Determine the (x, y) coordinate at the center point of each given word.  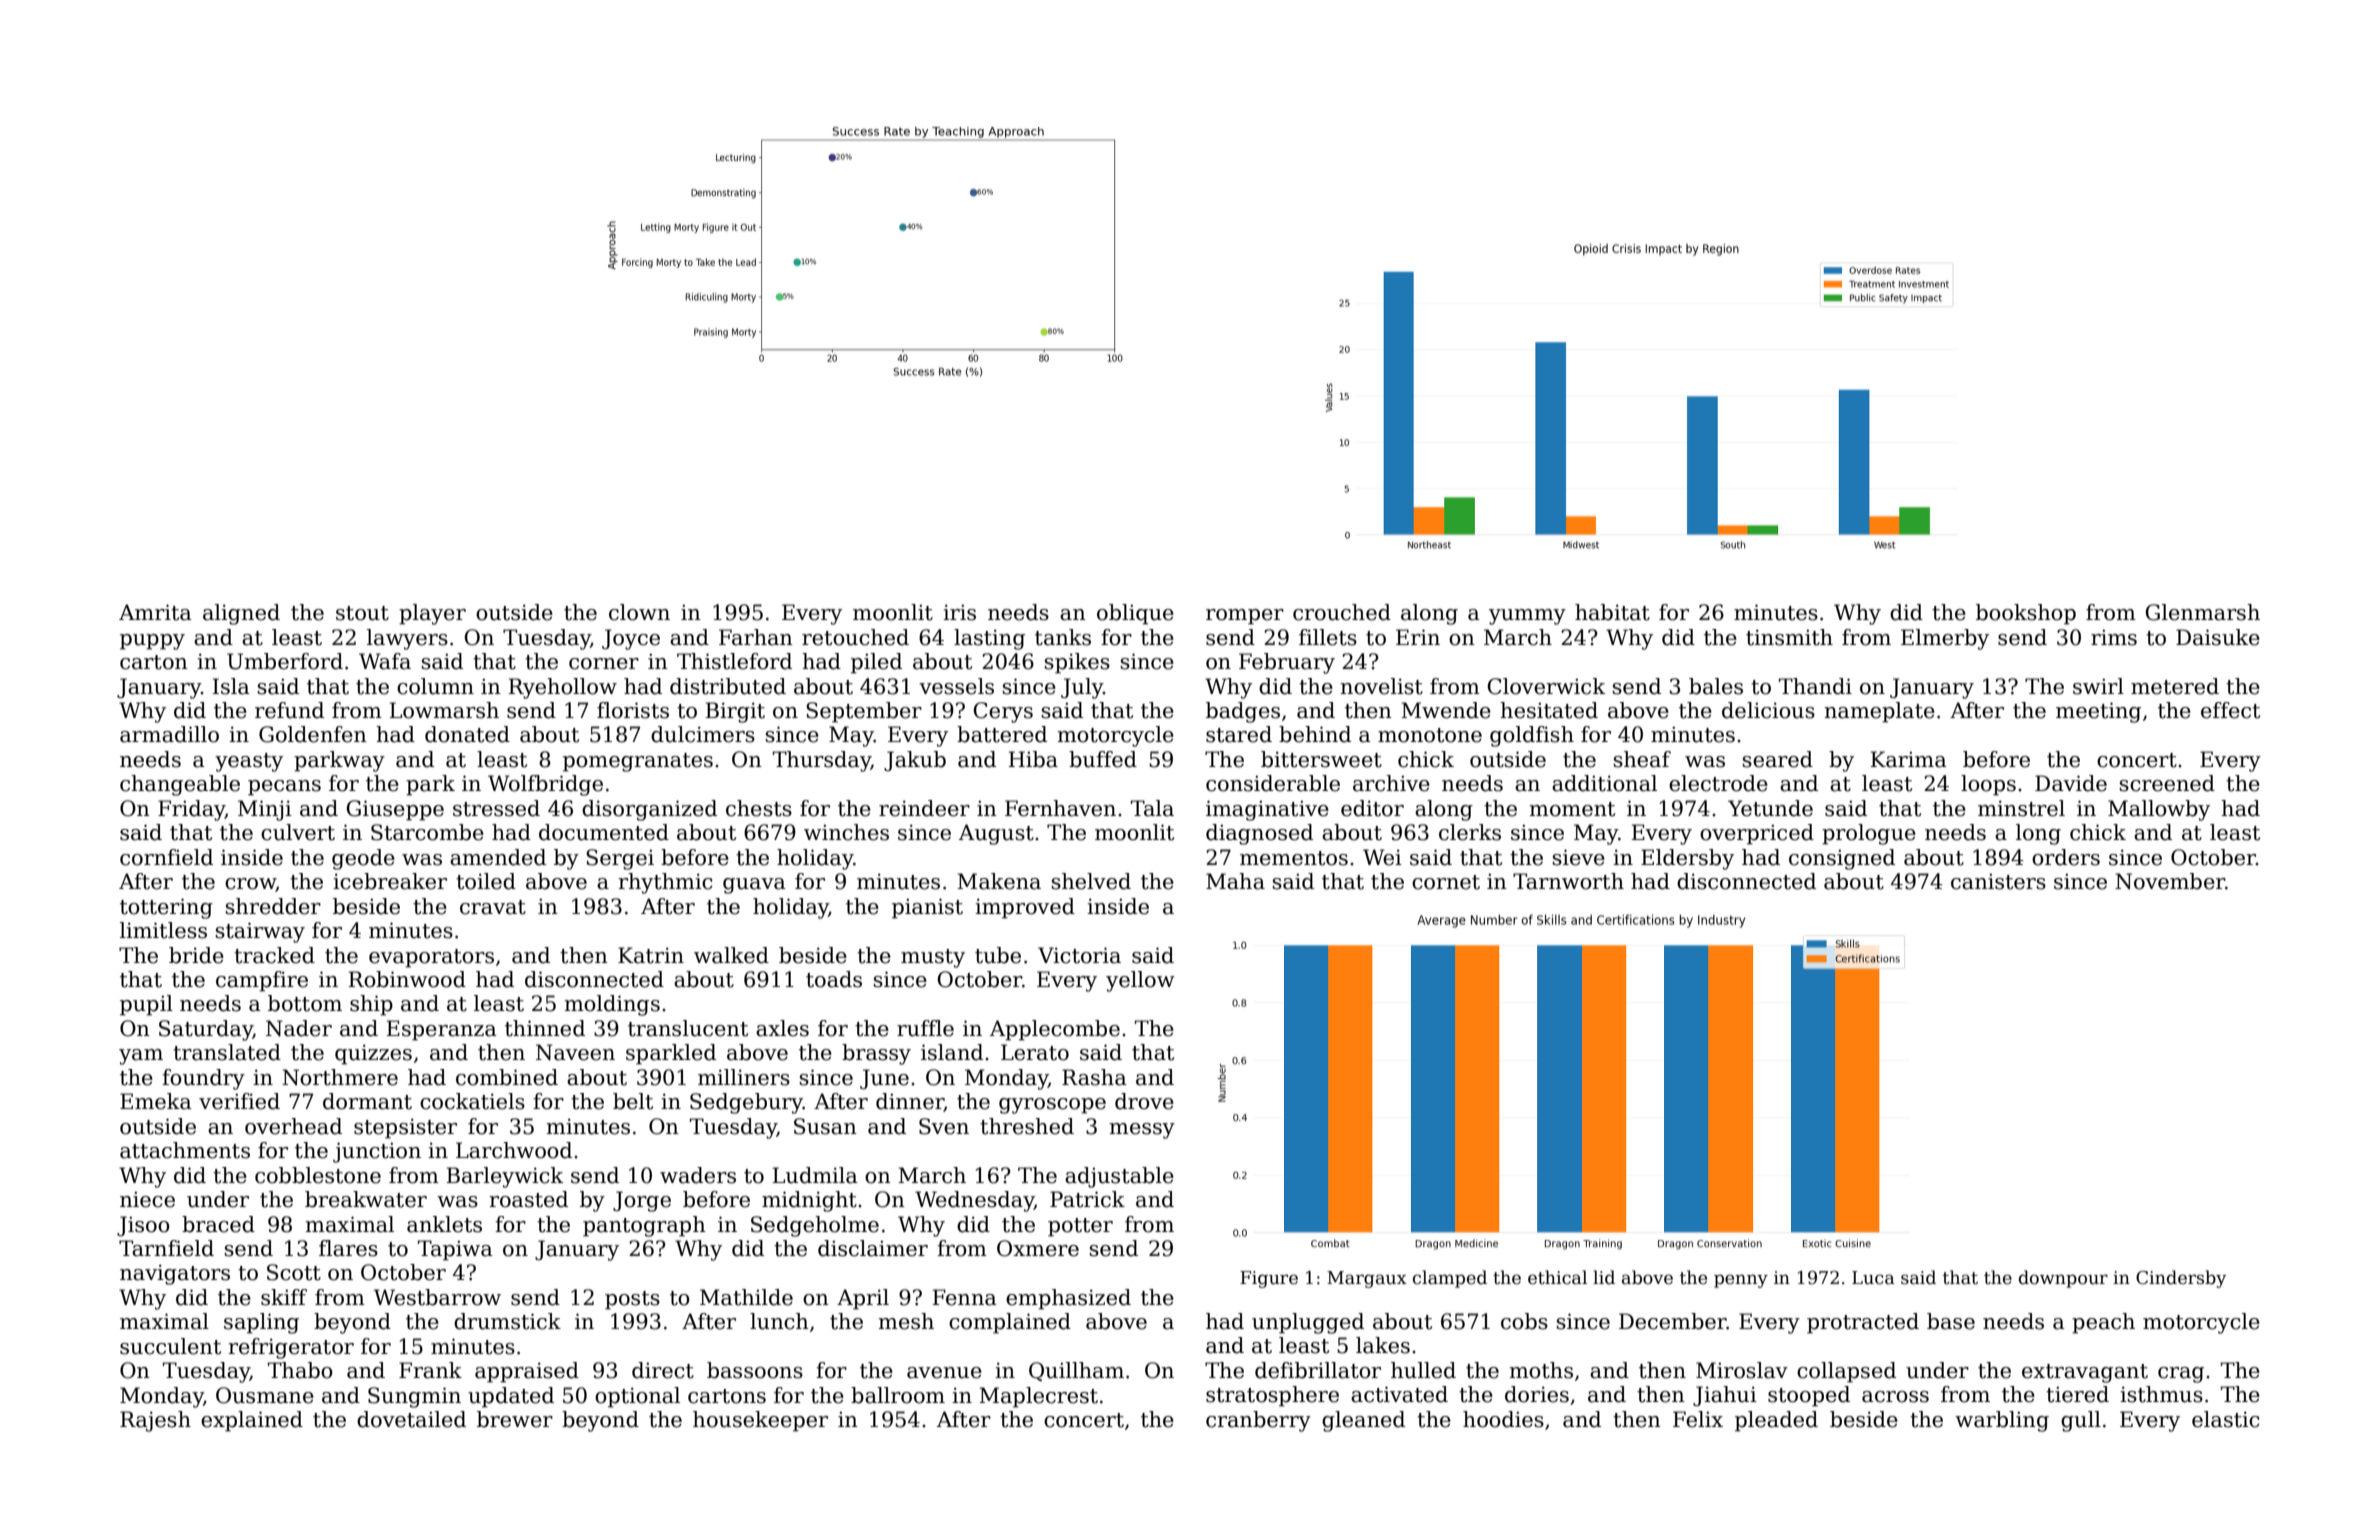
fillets (1328, 637)
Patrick (1087, 1199)
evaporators (431, 958)
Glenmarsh (2202, 612)
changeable (180, 785)
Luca (1873, 1278)
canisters (1998, 882)
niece (147, 1200)
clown (639, 612)
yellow (1140, 981)
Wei (1382, 857)
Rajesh (155, 1421)
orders (2066, 857)
